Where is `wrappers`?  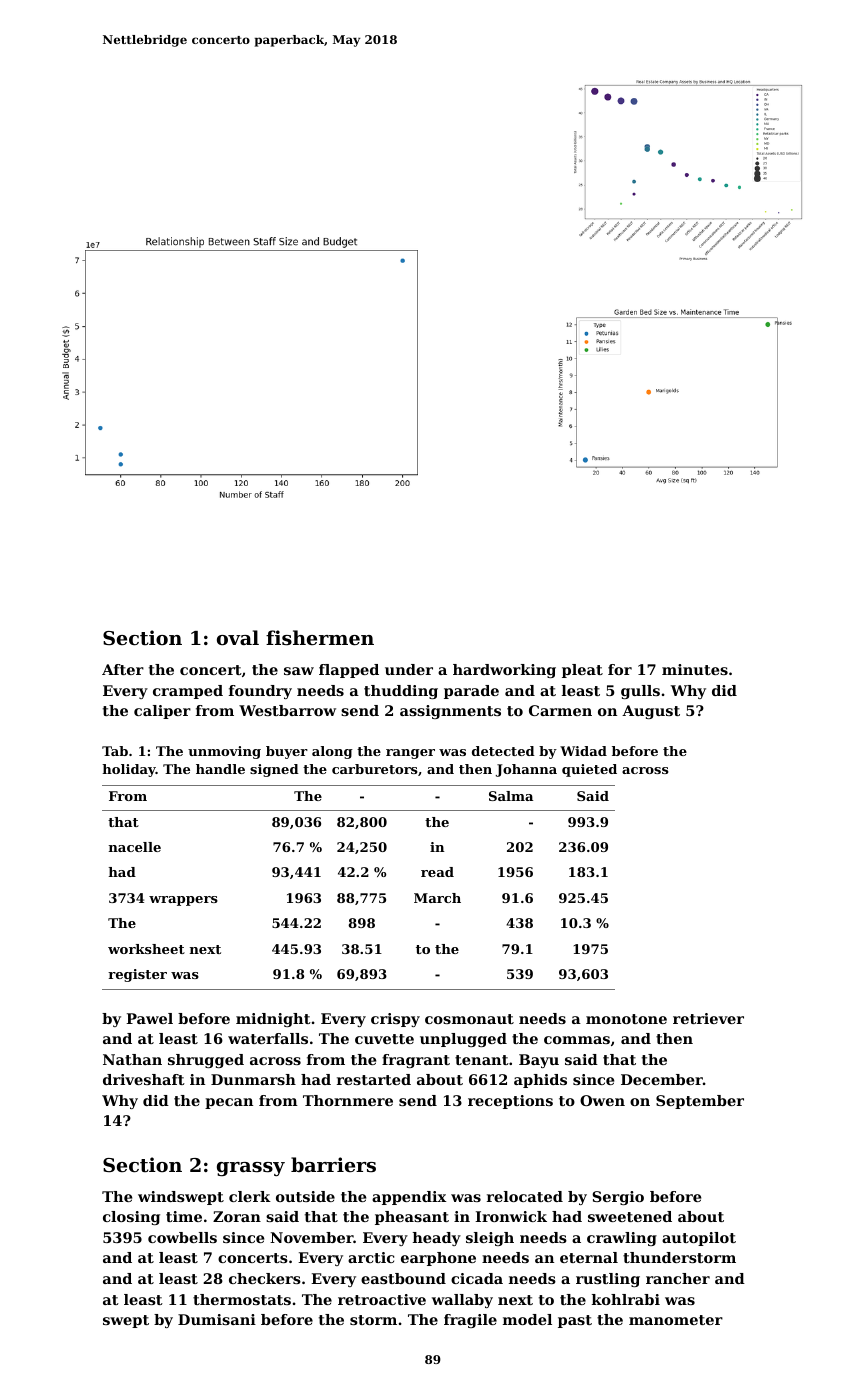 wrappers is located at coordinates (183, 901).
